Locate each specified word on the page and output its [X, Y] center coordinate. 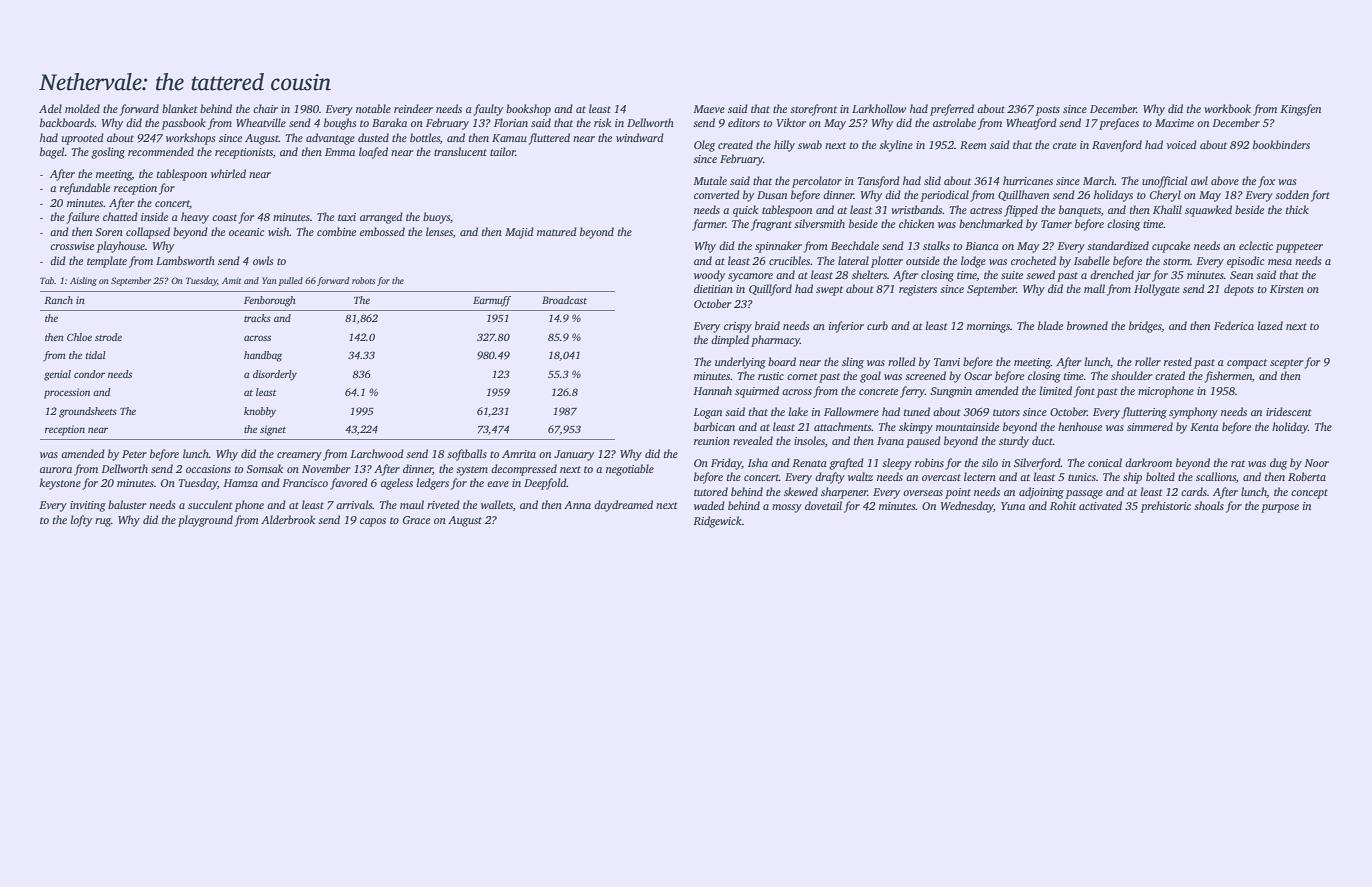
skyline [896, 146]
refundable [85, 189]
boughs [340, 124]
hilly [784, 146]
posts [1048, 111]
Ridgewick [717, 522]
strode [108, 337]
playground [205, 521]
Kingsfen [1300, 110]
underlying [740, 363]
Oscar [978, 376]
